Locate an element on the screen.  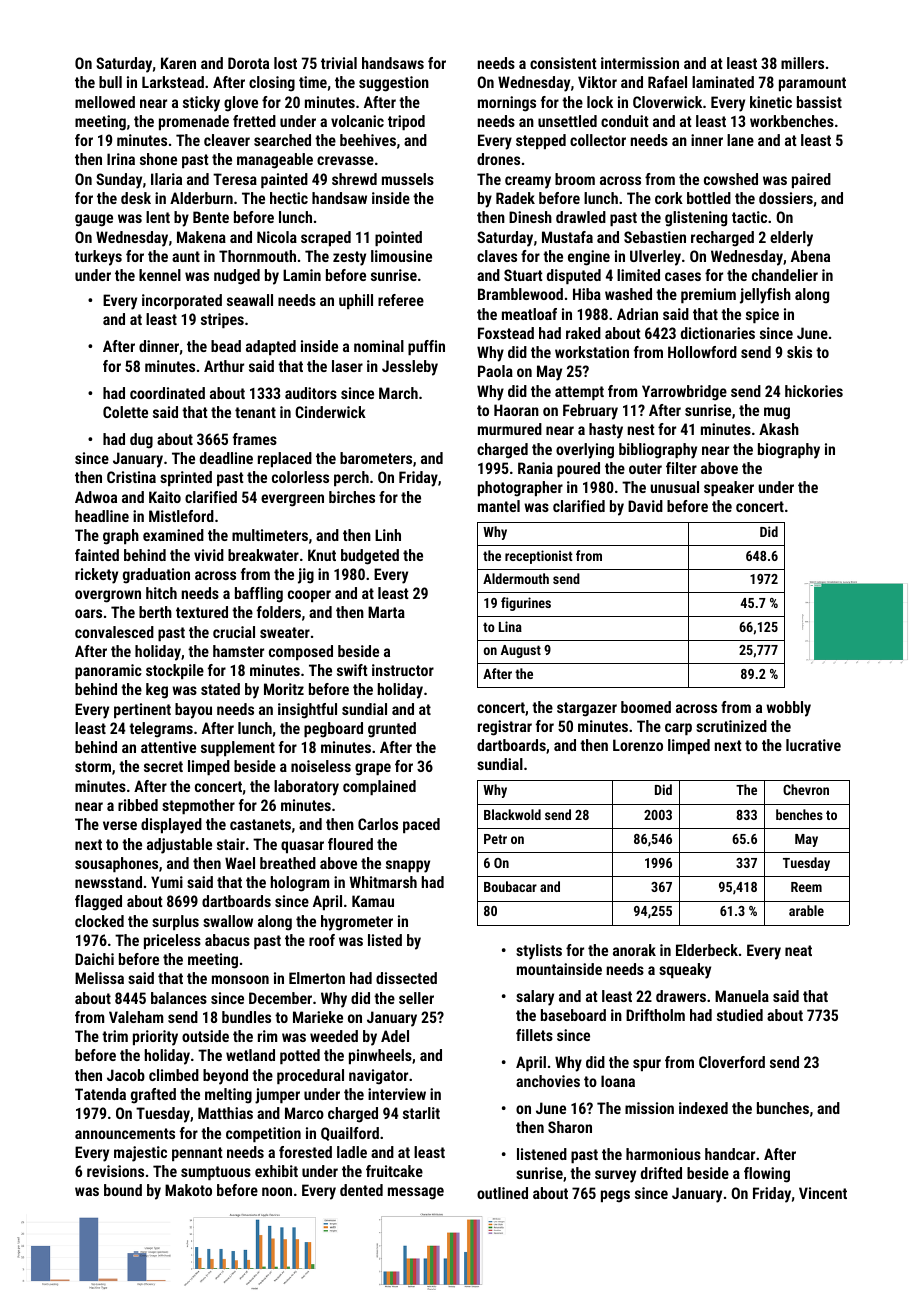
Makoto is located at coordinates (188, 1190).
